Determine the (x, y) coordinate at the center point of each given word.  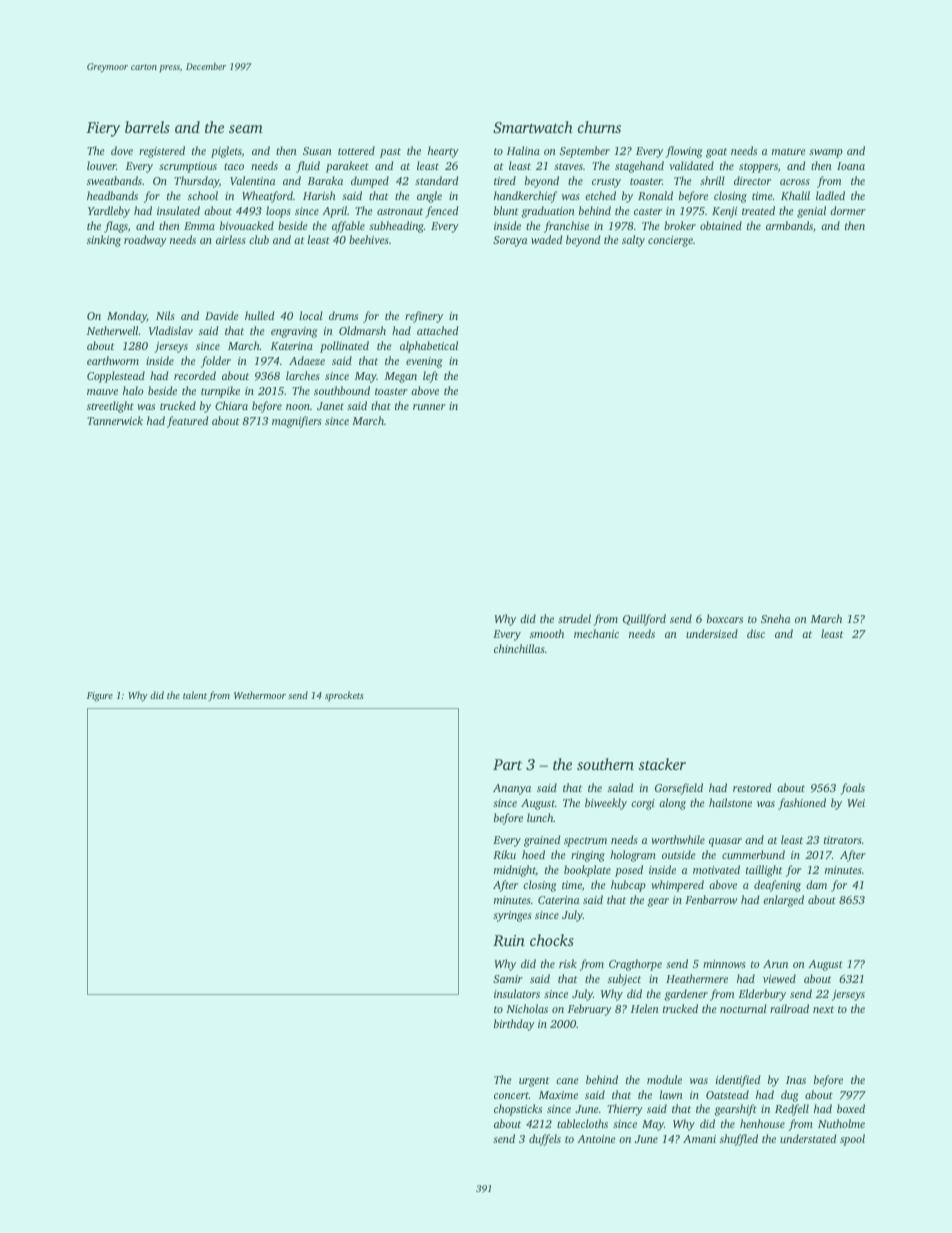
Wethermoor (260, 695)
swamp (826, 153)
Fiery (103, 129)
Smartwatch (533, 127)
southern (605, 764)
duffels (545, 1140)
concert (511, 1095)
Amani (699, 1139)
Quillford (644, 620)
